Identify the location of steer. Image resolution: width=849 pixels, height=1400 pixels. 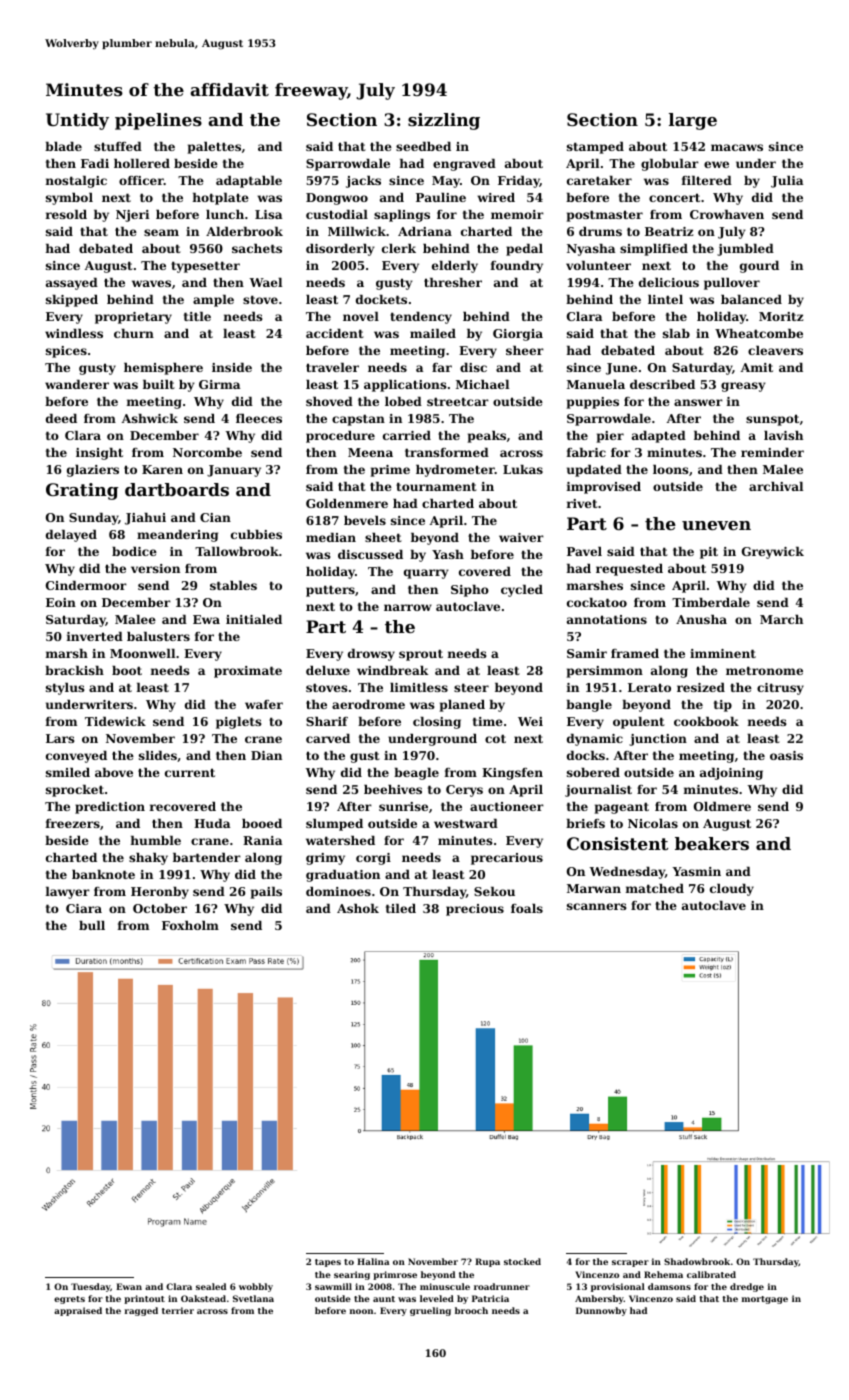
(471, 687).
